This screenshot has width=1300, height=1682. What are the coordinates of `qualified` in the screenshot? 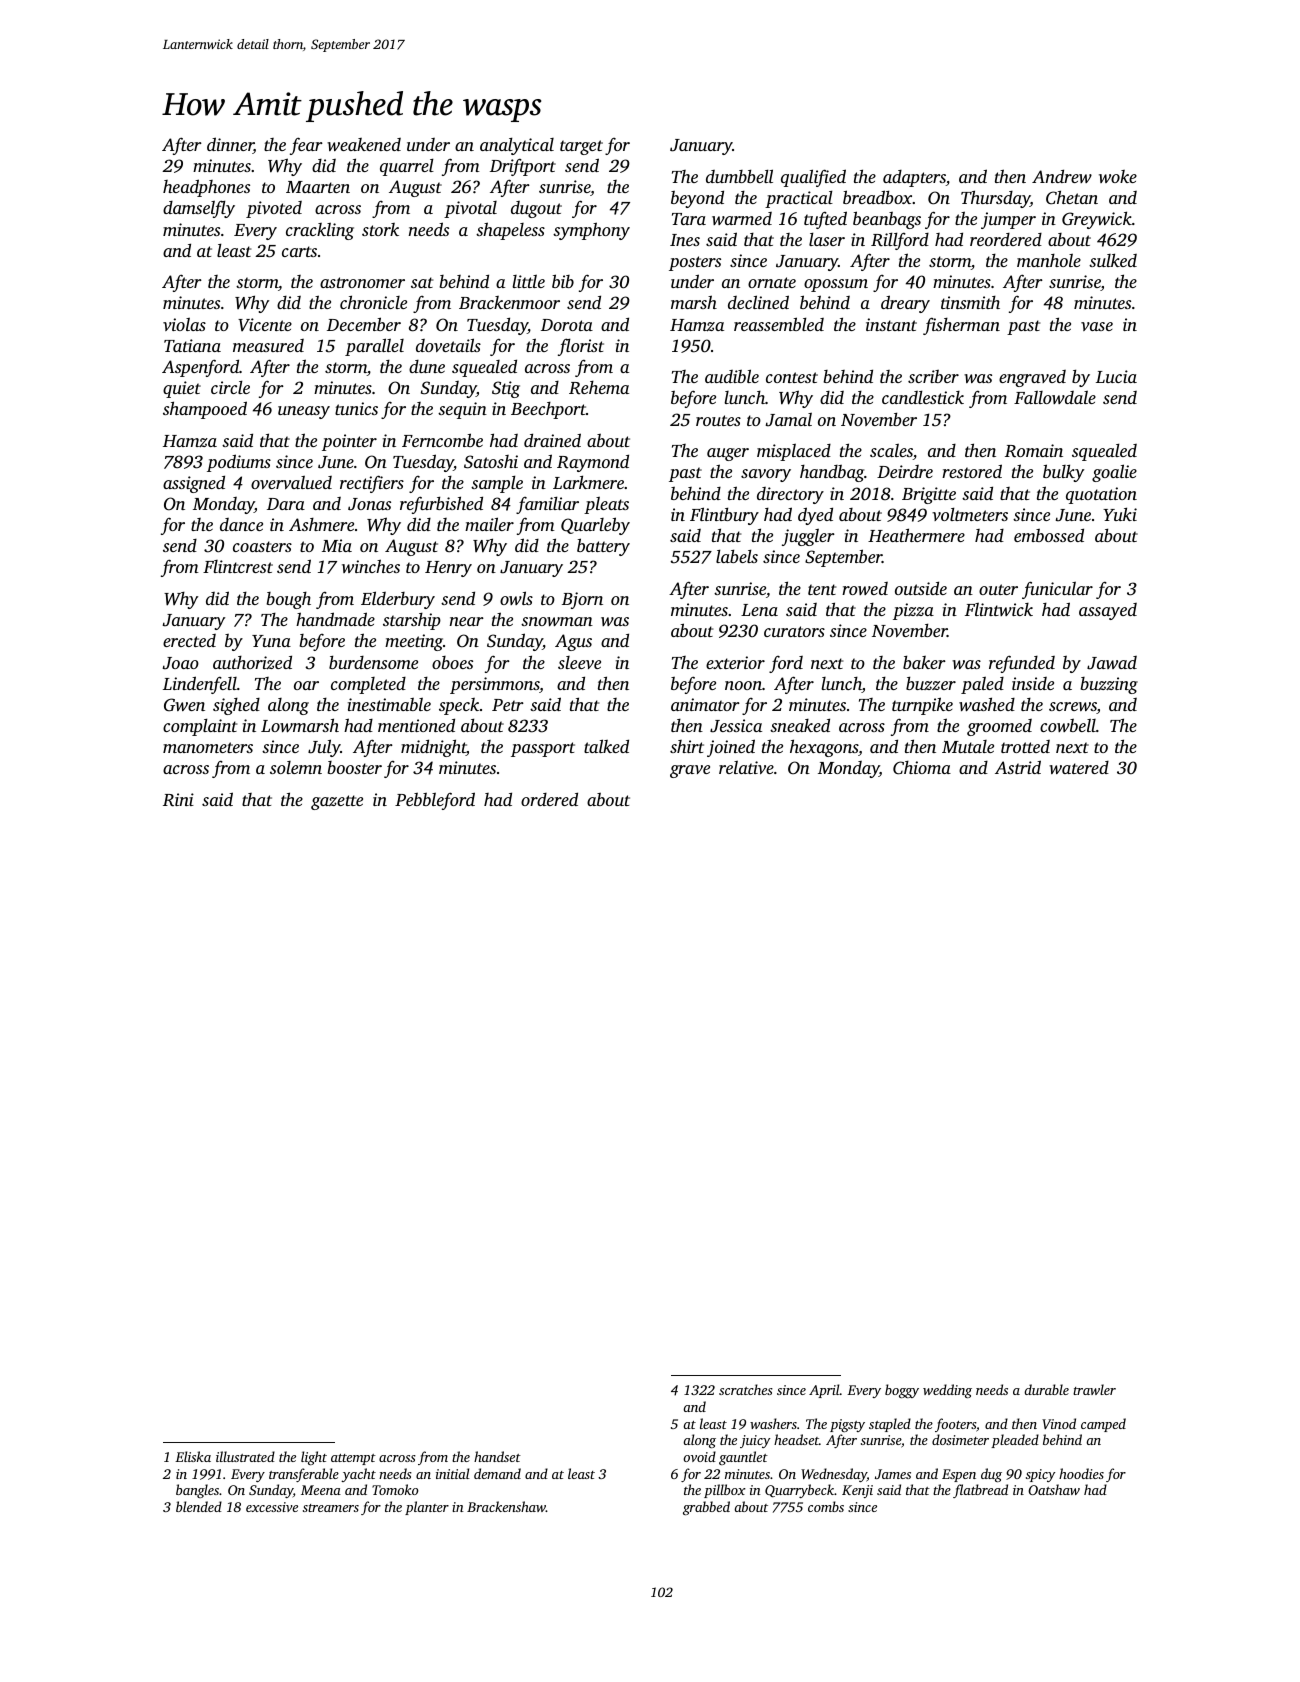 It's located at (813, 178).
